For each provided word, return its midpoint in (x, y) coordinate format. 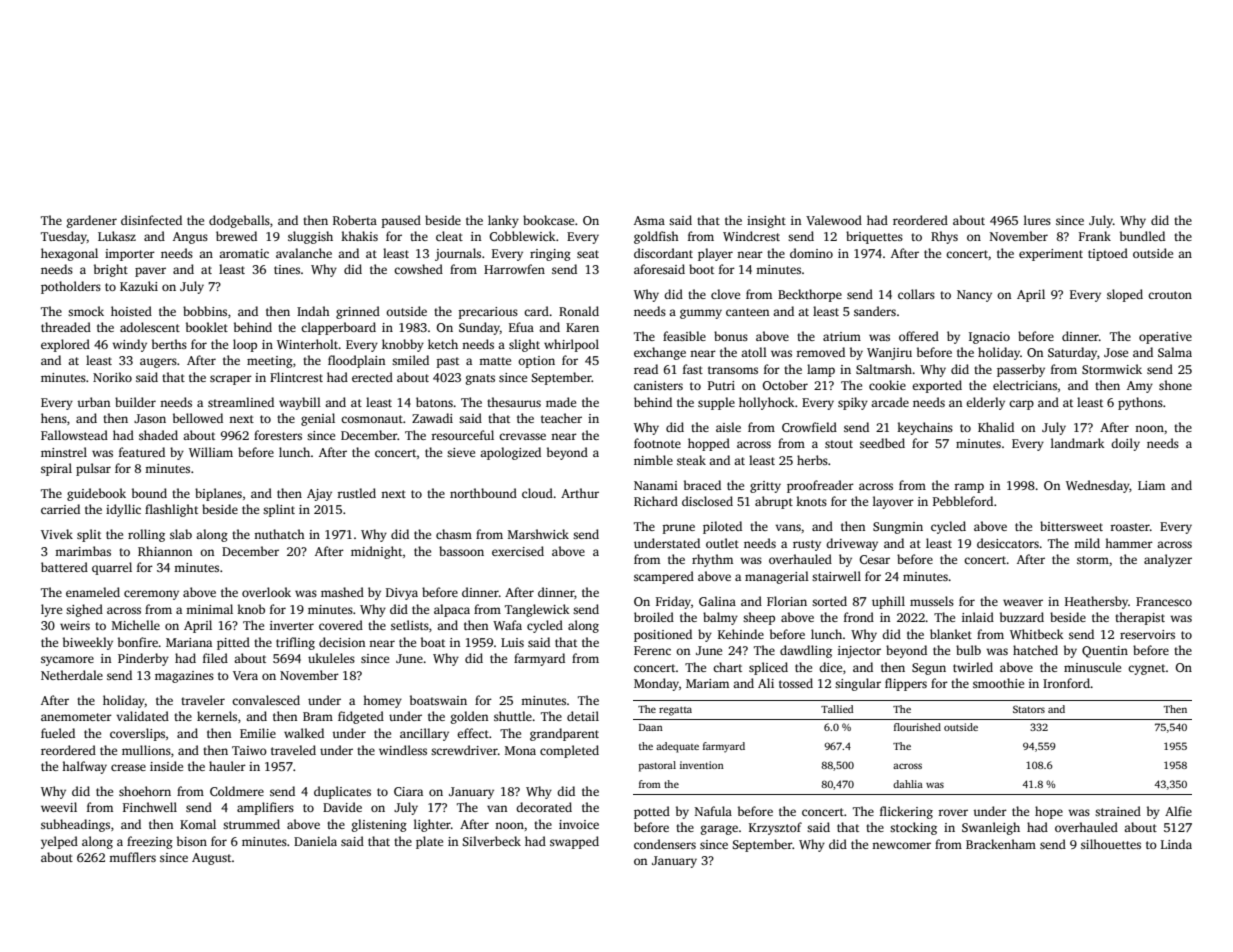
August (212, 859)
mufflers (132, 857)
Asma (649, 220)
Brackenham (1001, 844)
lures (1037, 220)
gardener (92, 221)
